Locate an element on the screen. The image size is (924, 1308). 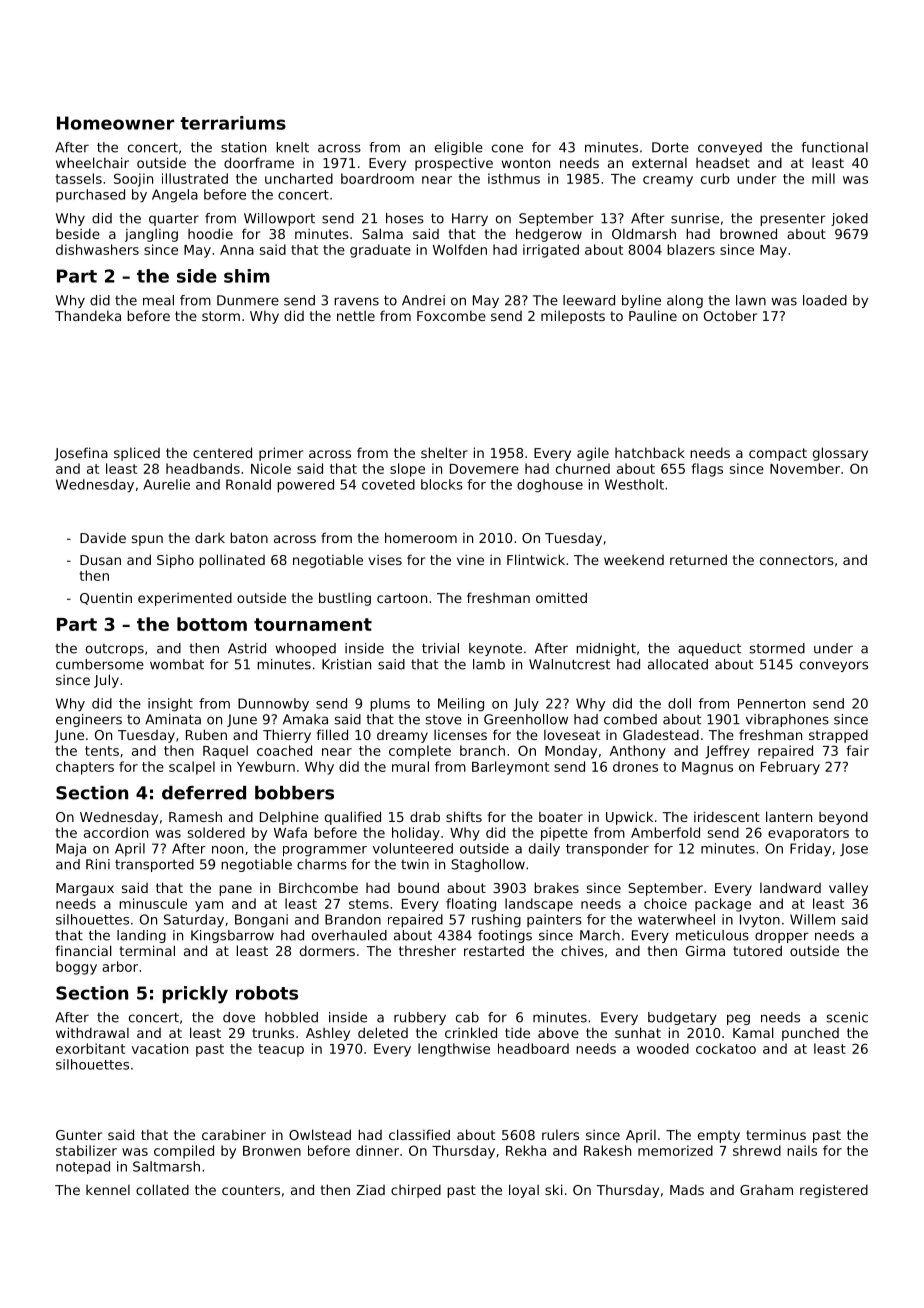
chirped is located at coordinates (416, 1191).
